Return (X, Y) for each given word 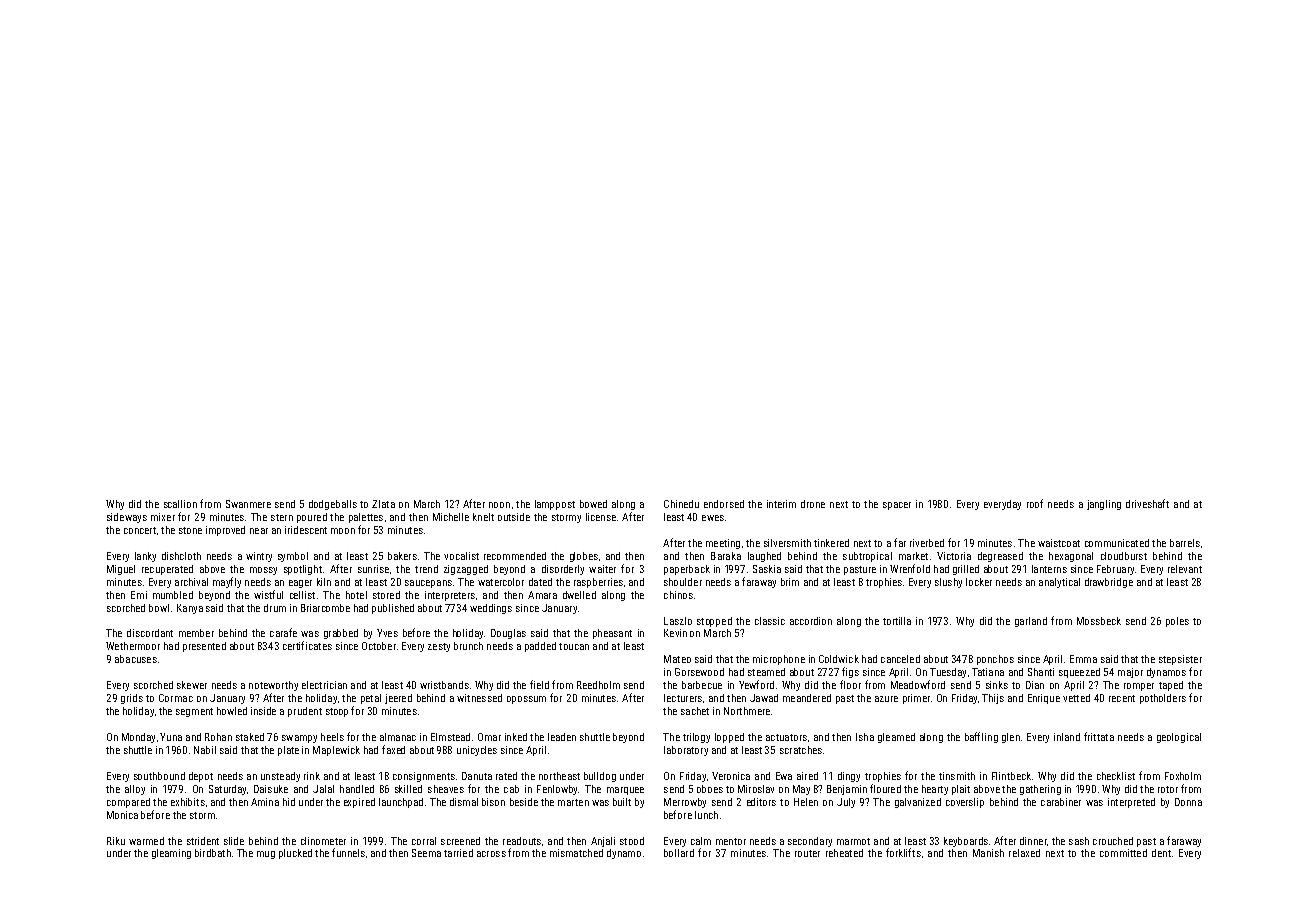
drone (813, 504)
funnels (348, 852)
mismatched (576, 853)
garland (1031, 622)
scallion (180, 504)
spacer (897, 506)
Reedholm (598, 685)
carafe (283, 632)
